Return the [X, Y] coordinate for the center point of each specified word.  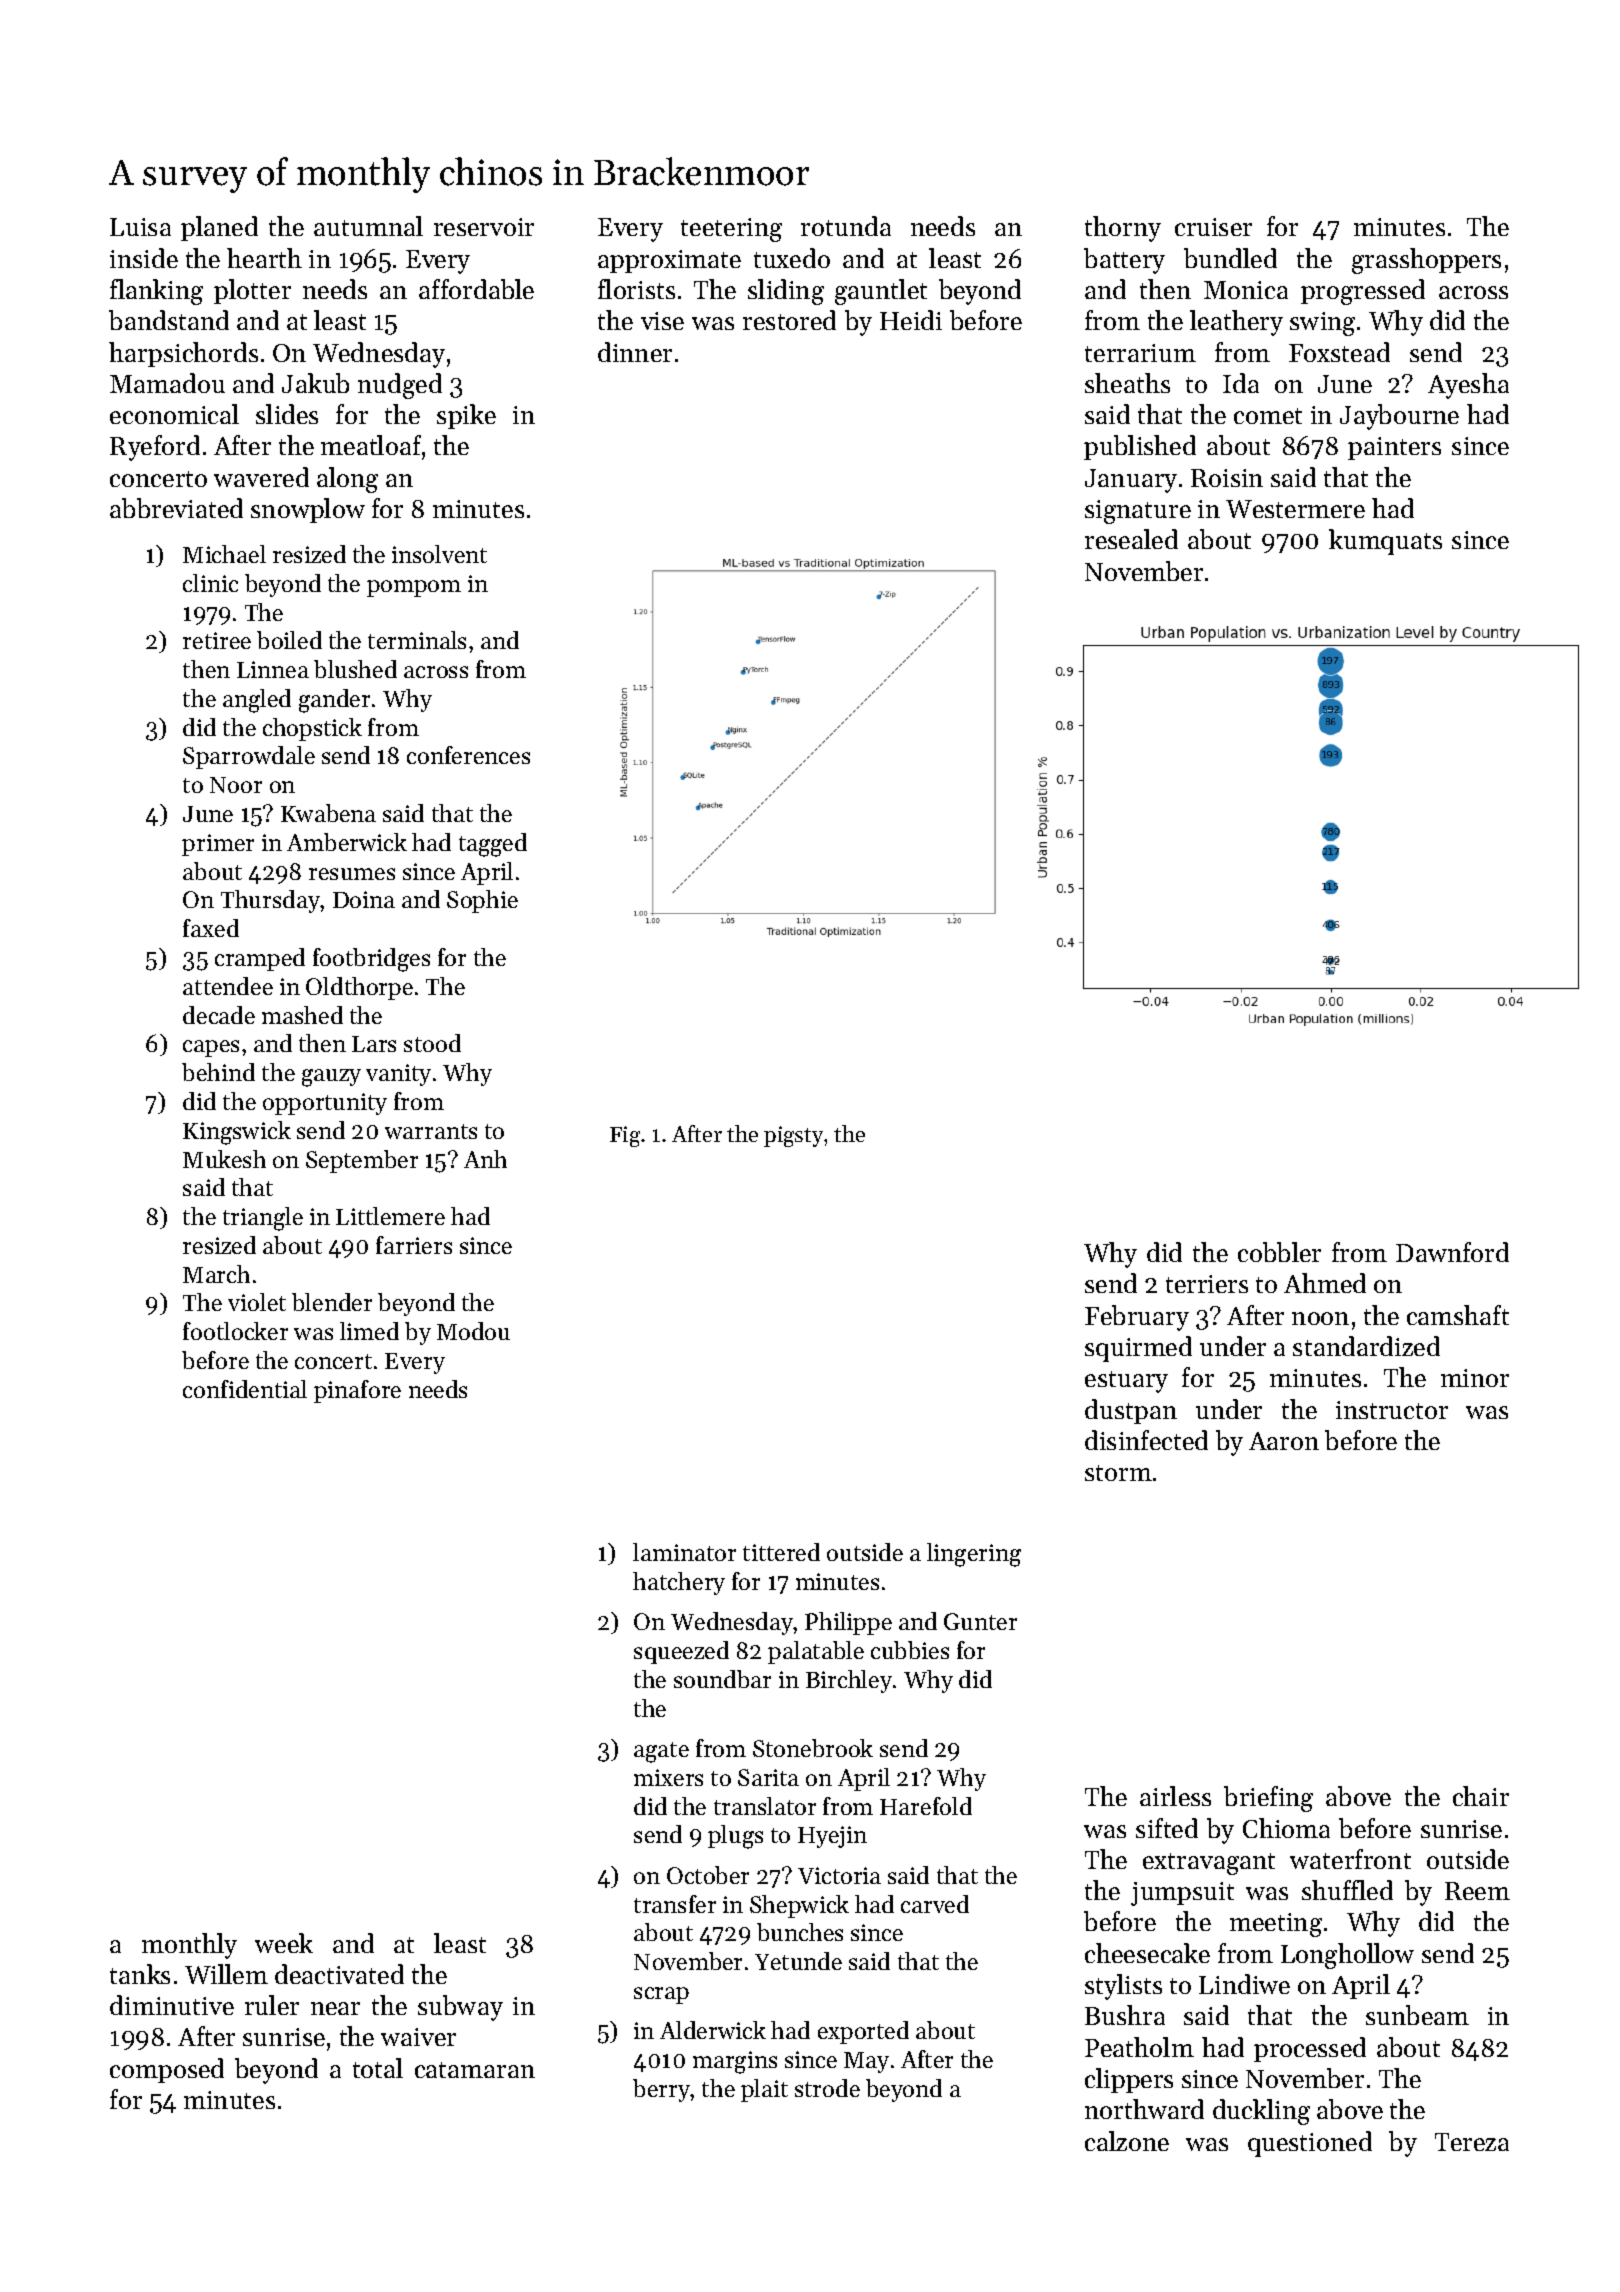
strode [827, 2088]
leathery [1236, 323]
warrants [431, 1131]
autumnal [368, 226]
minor [1475, 1378]
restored [789, 320]
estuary [1126, 1382]
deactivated [339, 1974]
